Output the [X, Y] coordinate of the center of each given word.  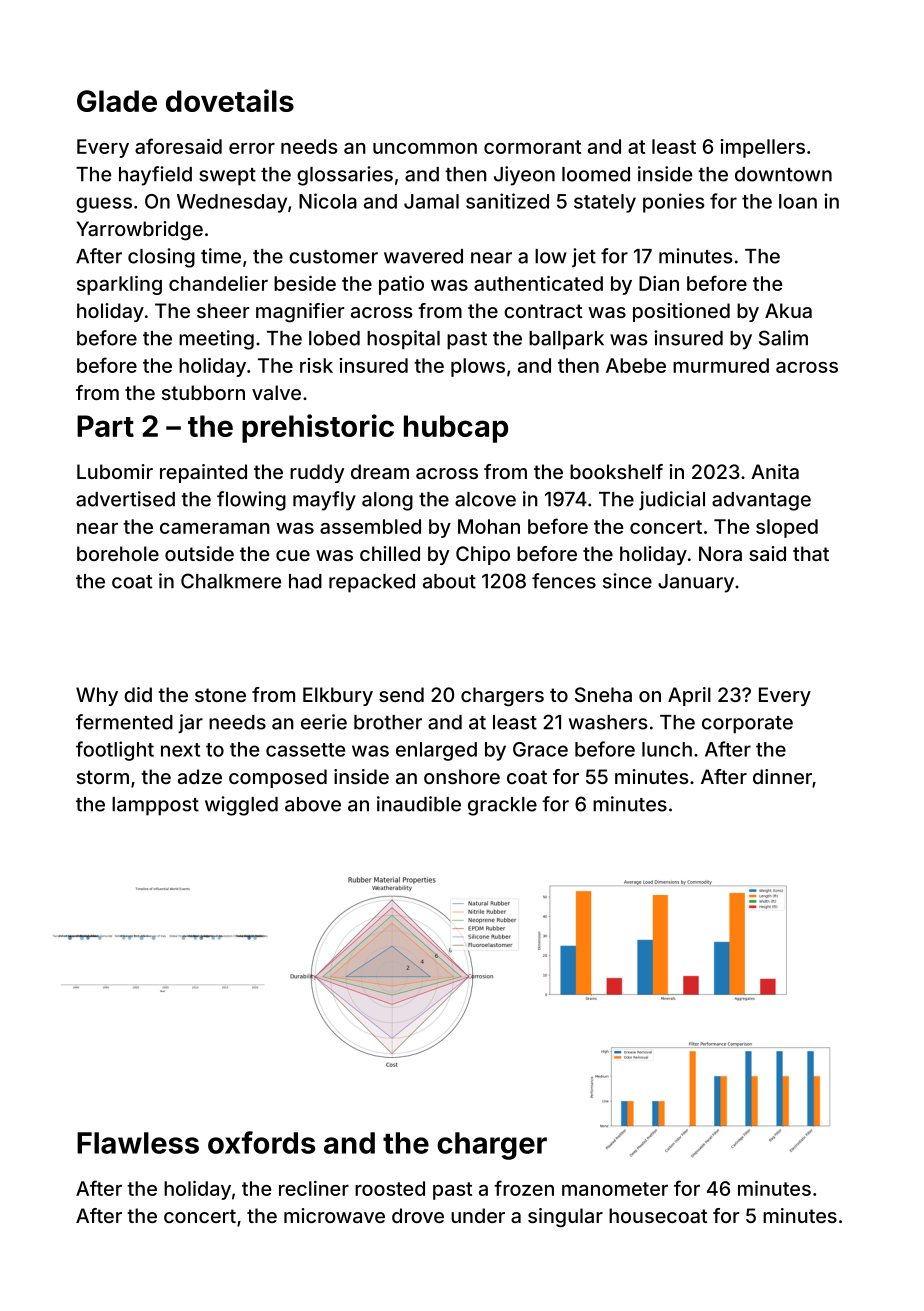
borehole [118, 553]
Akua [788, 310]
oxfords [261, 1142]
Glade [117, 101]
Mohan [489, 526]
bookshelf [616, 471]
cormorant [532, 147]
